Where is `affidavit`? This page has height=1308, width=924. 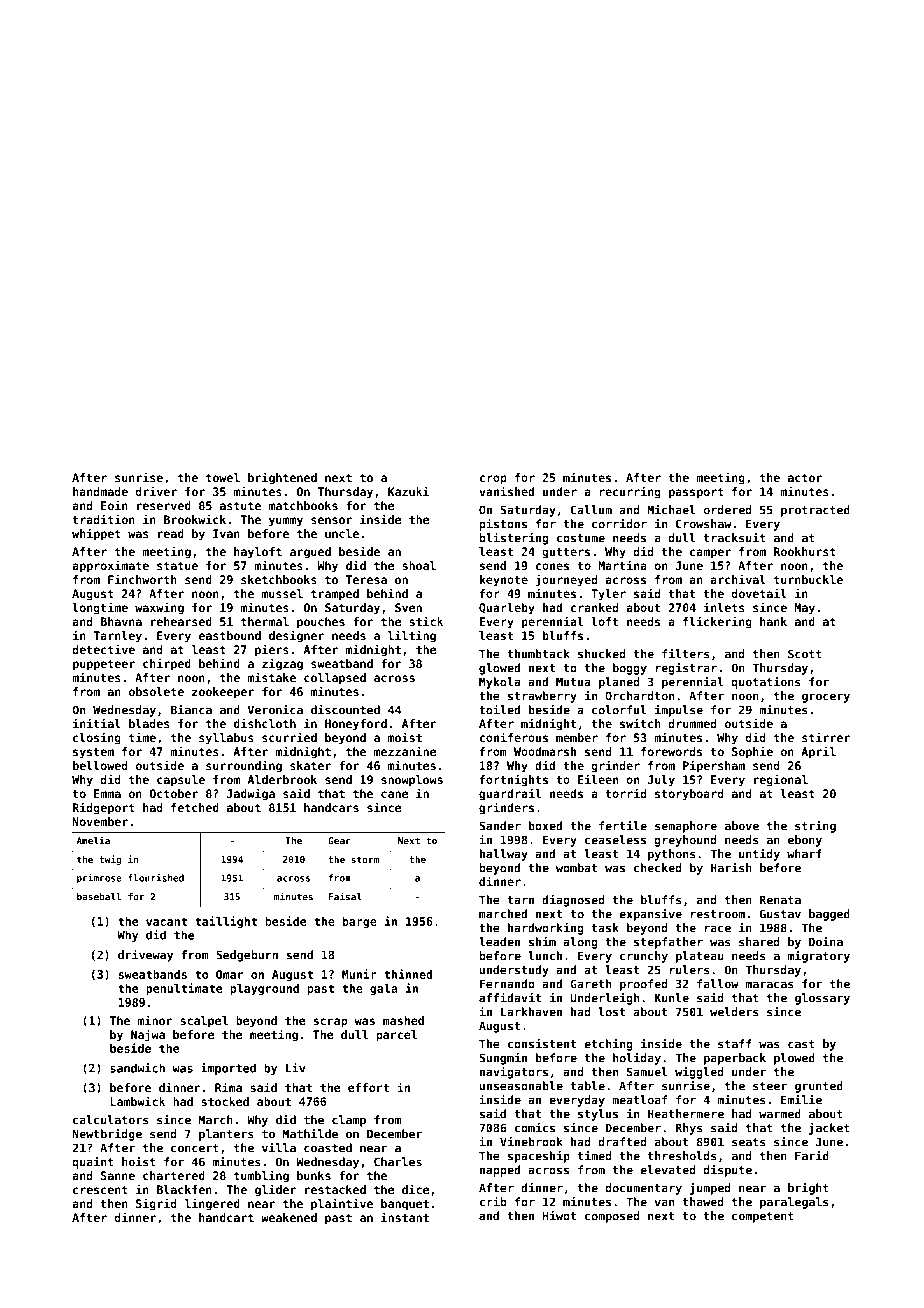
affidavit is located at coordinates (510, 998).
